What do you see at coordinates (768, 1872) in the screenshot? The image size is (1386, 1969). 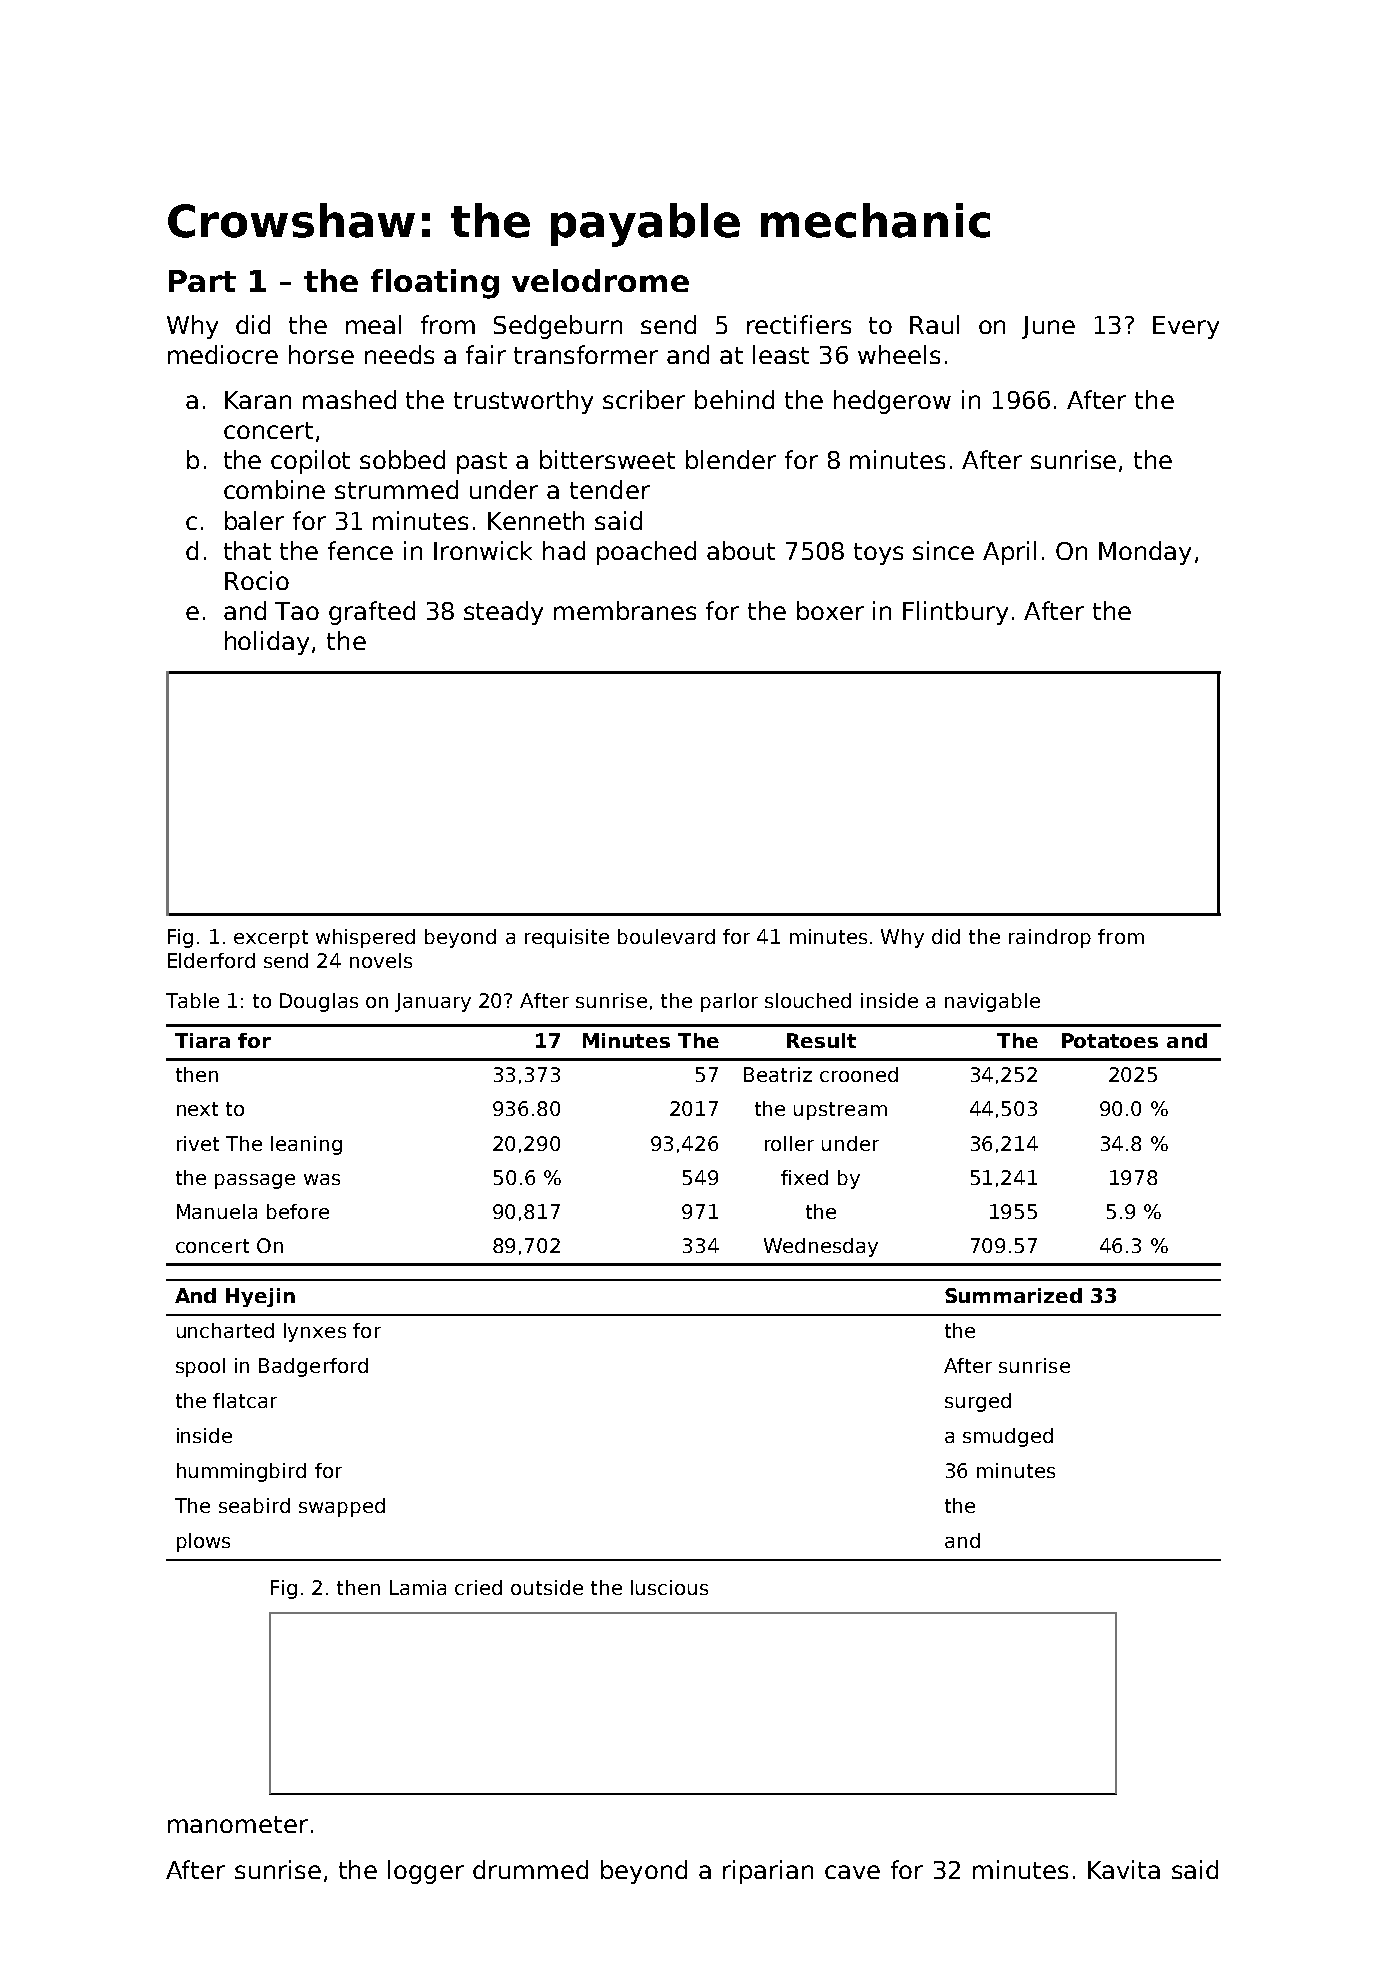 I see `riparian` at bounding box center [768, 1872].
